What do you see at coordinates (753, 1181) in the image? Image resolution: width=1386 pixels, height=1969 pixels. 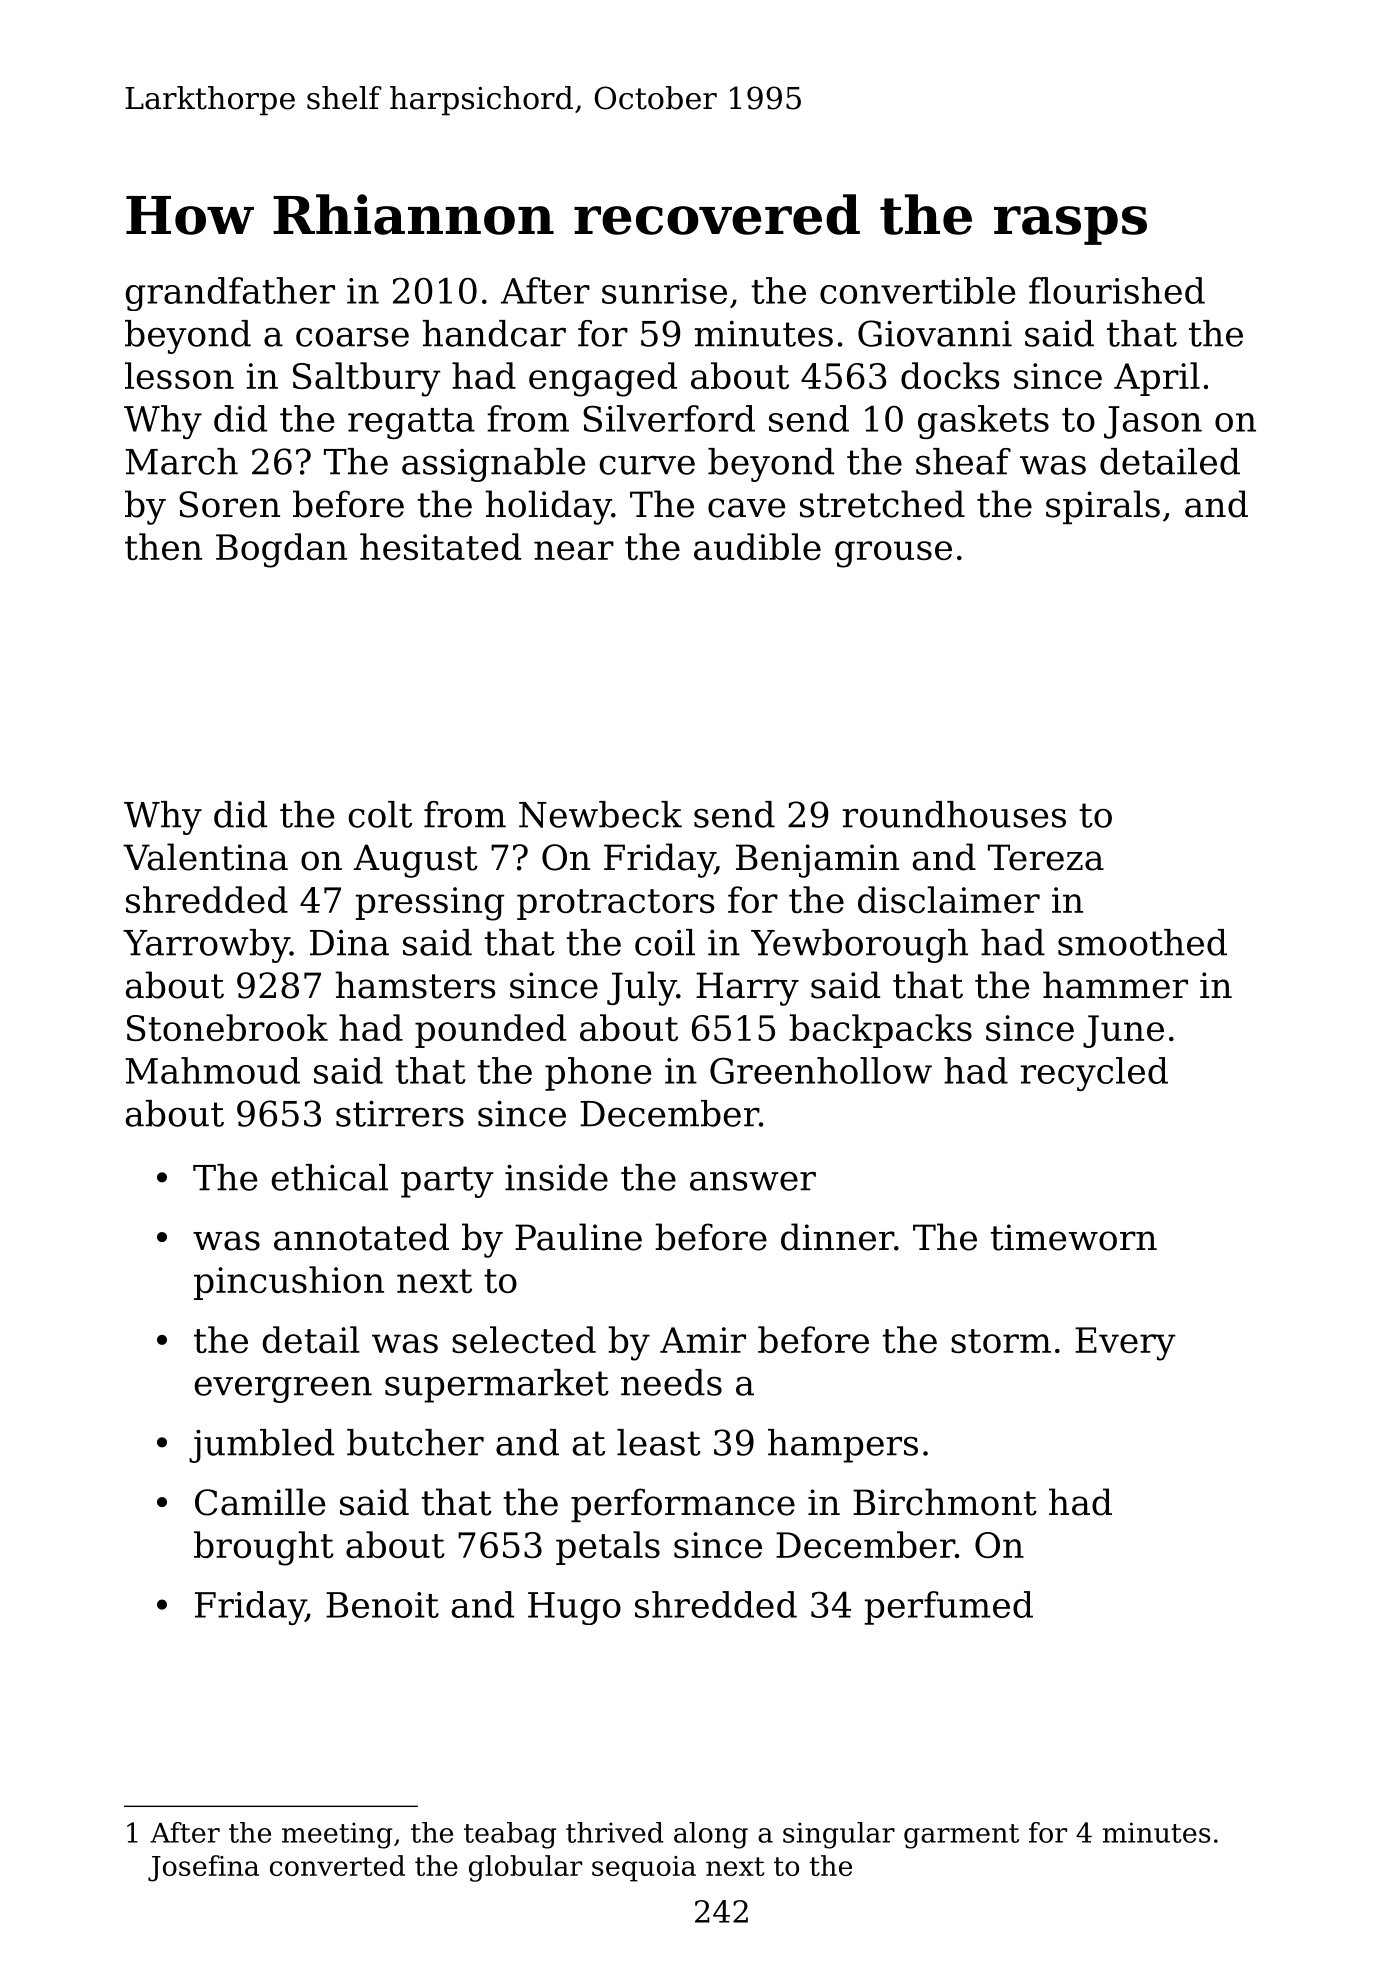 I see `answer` at bounding box center [753, 1181].
